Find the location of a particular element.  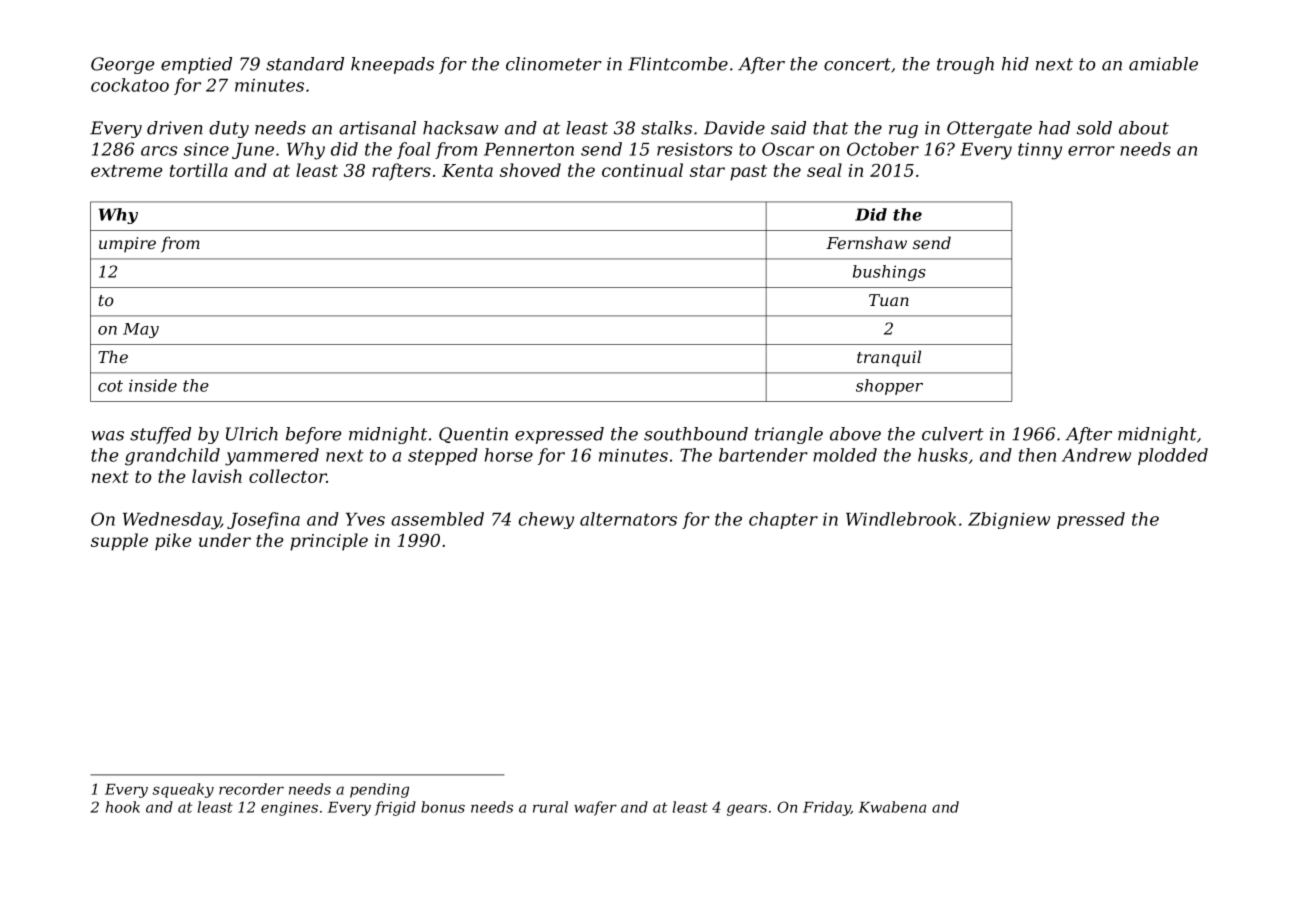

wafer is located at coordinates (595, 808).
